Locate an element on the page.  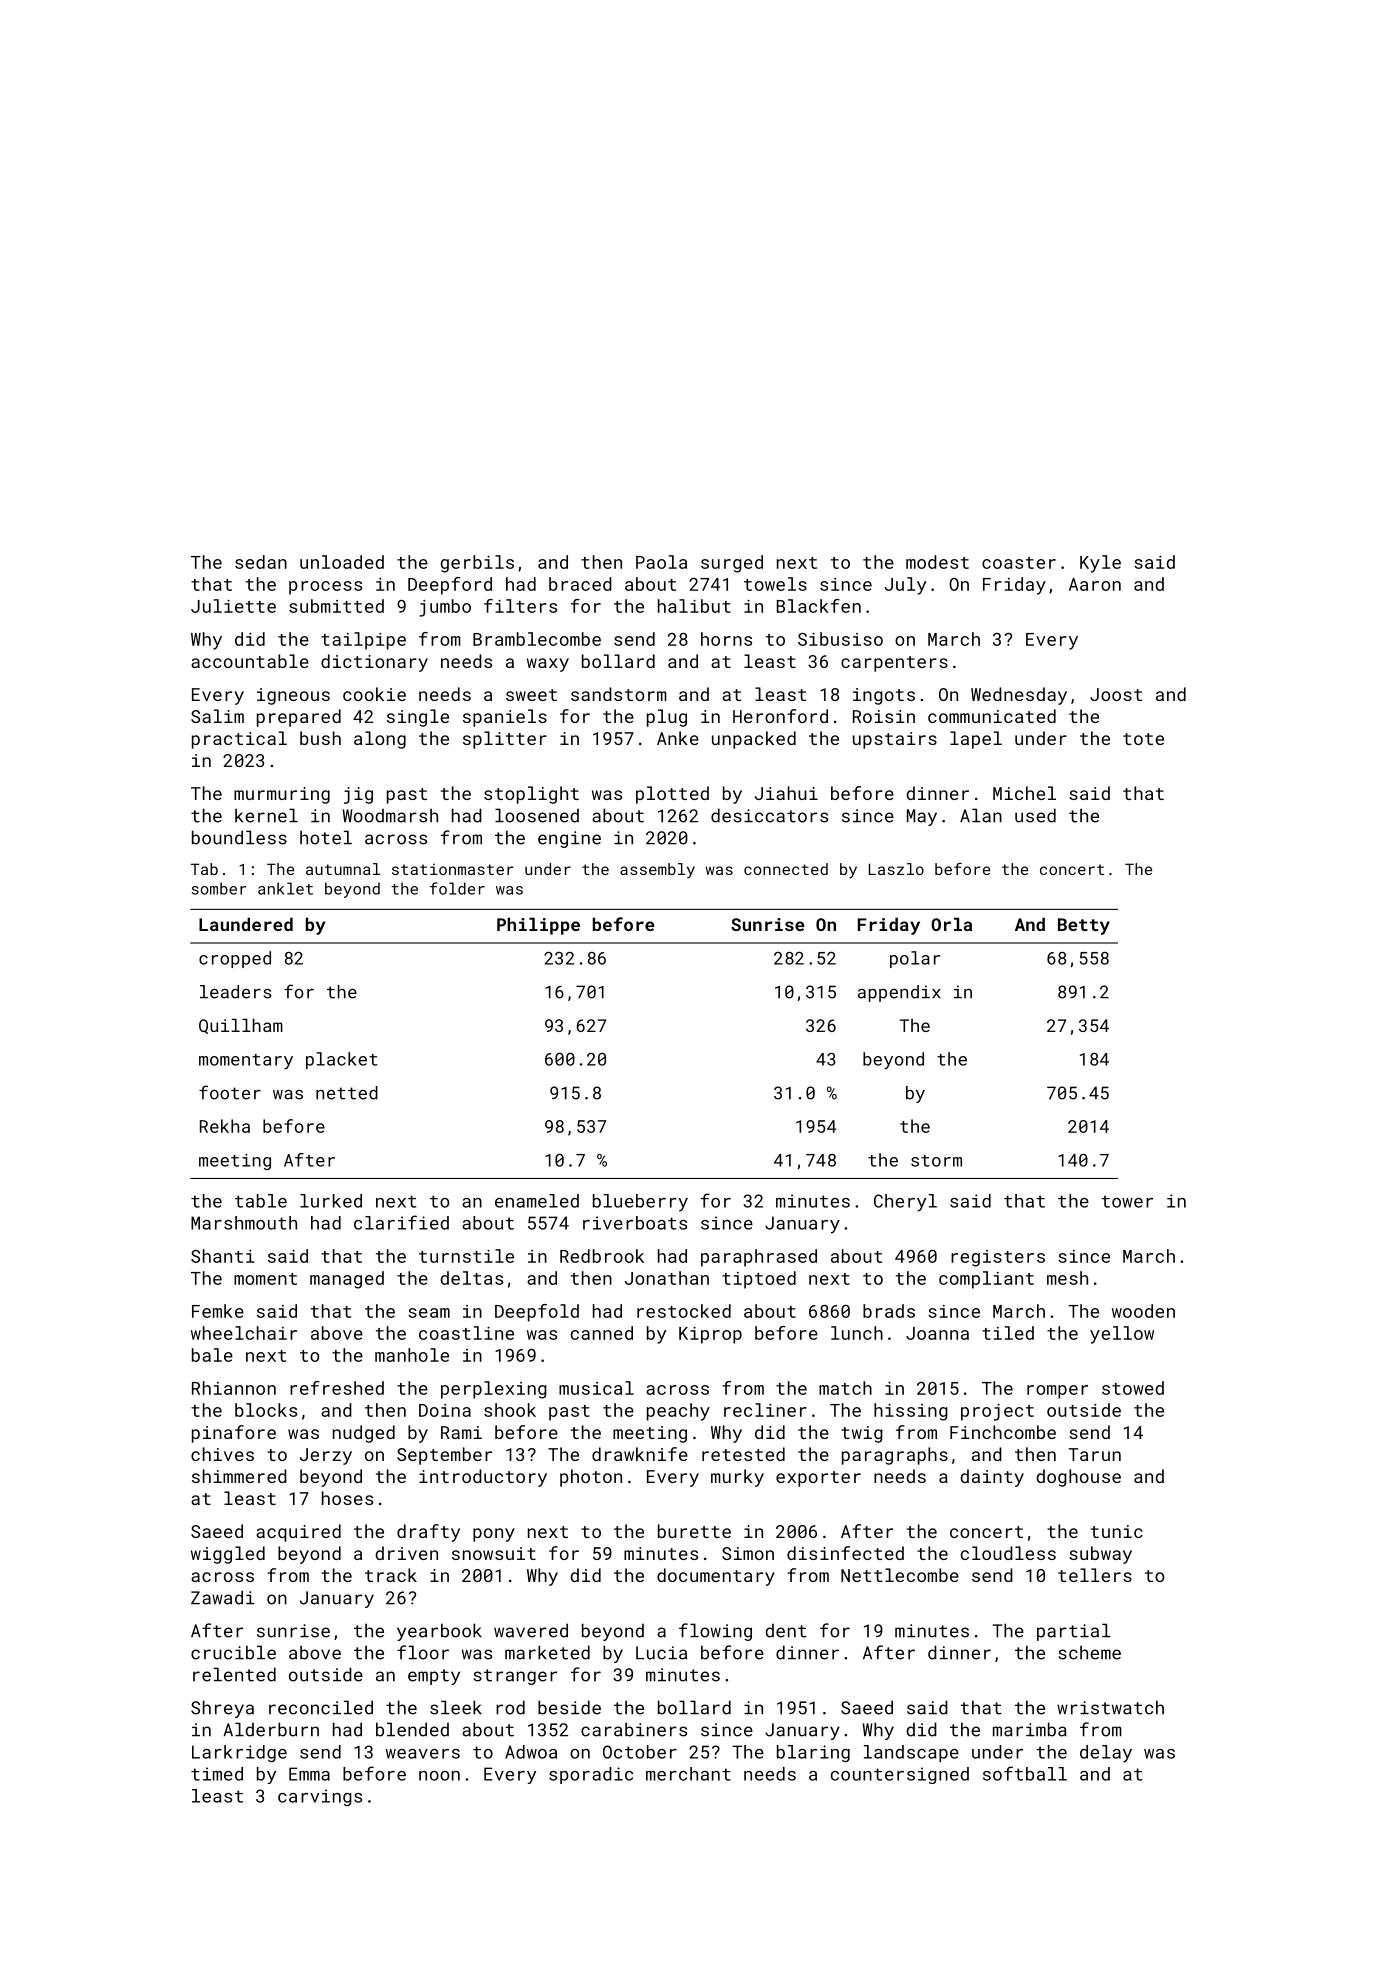
Jonathan is located at coordinates (666, 1278).
